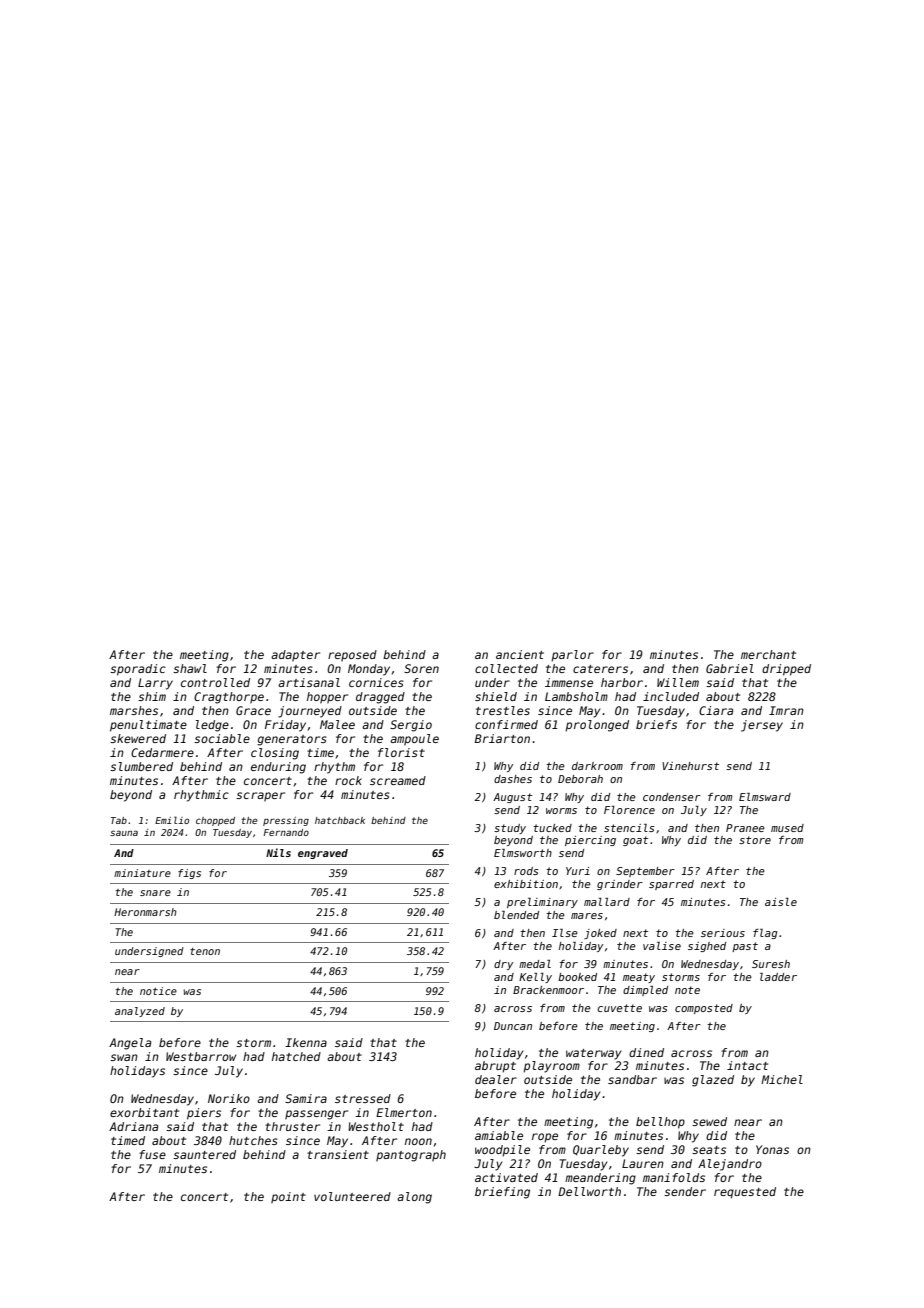 The height and width of the screenshot is (1308, 924). Describe the element at coordinates (306, 1042) in the screenshot. I see `Ikenna` at that location.
